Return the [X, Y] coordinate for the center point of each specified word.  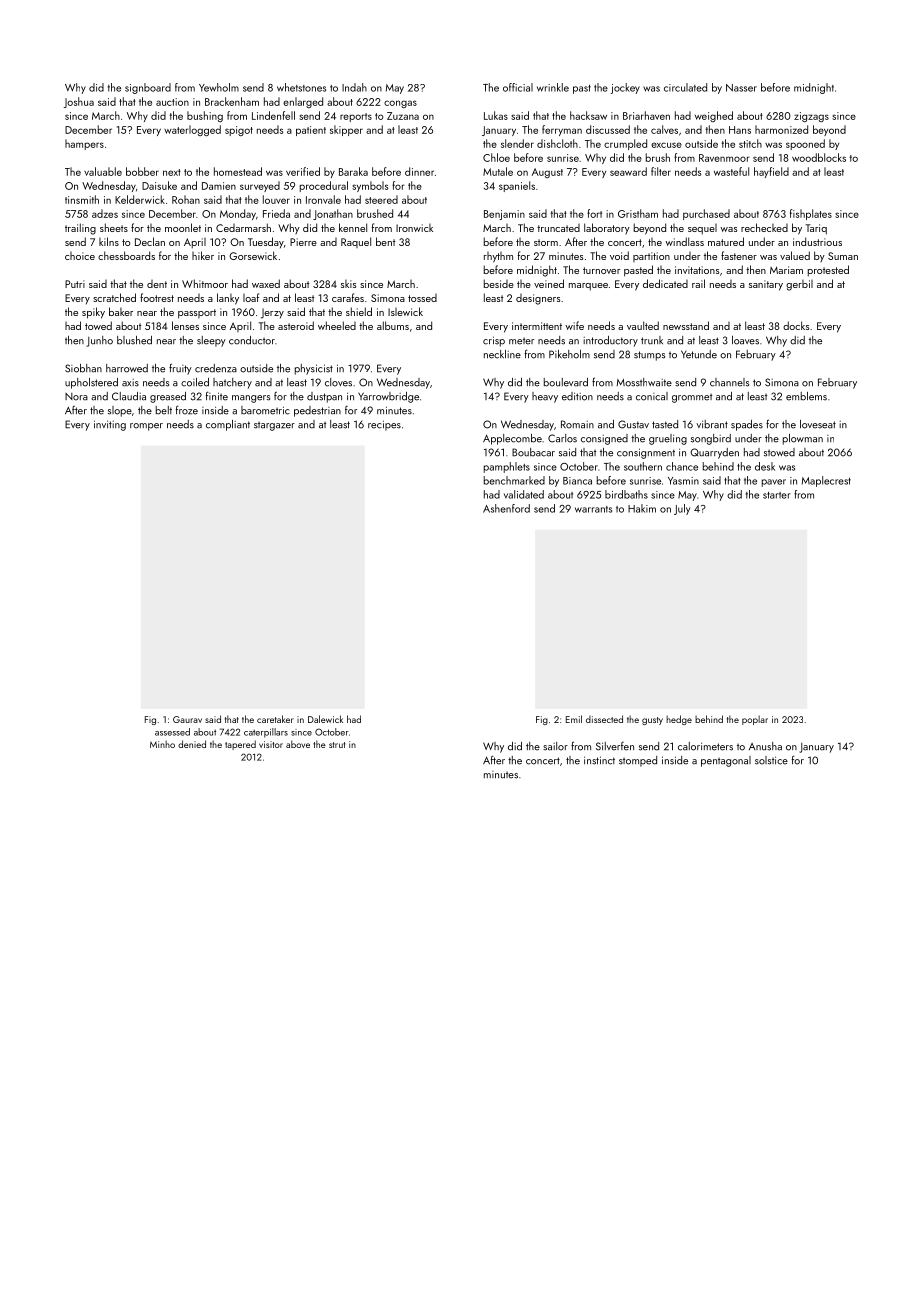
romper [146, 427]
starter [777, 495]
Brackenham [232, 101]
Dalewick [325, 719]
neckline [502, 354]
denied [192, 744]
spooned [805, 144]
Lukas [496, 115]
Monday [238, 214]
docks [796, 325]
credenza [216, 368]
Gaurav [187, 719]
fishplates [811, 214]
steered [381, 199]
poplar [755, 720]
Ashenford [506, 508]
